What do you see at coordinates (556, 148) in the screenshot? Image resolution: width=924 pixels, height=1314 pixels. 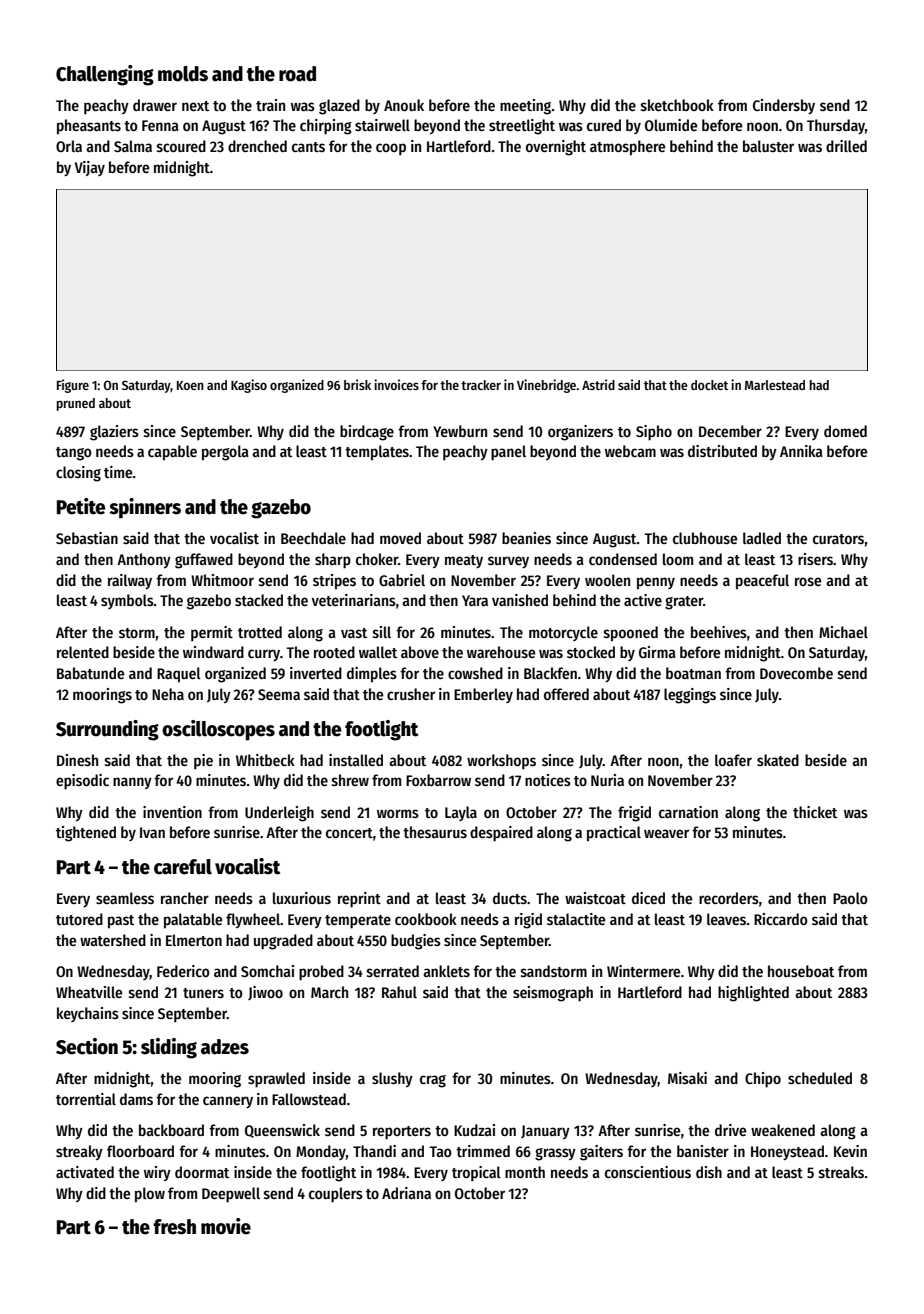 I see `overnight` at bounding box center [556, 148].
